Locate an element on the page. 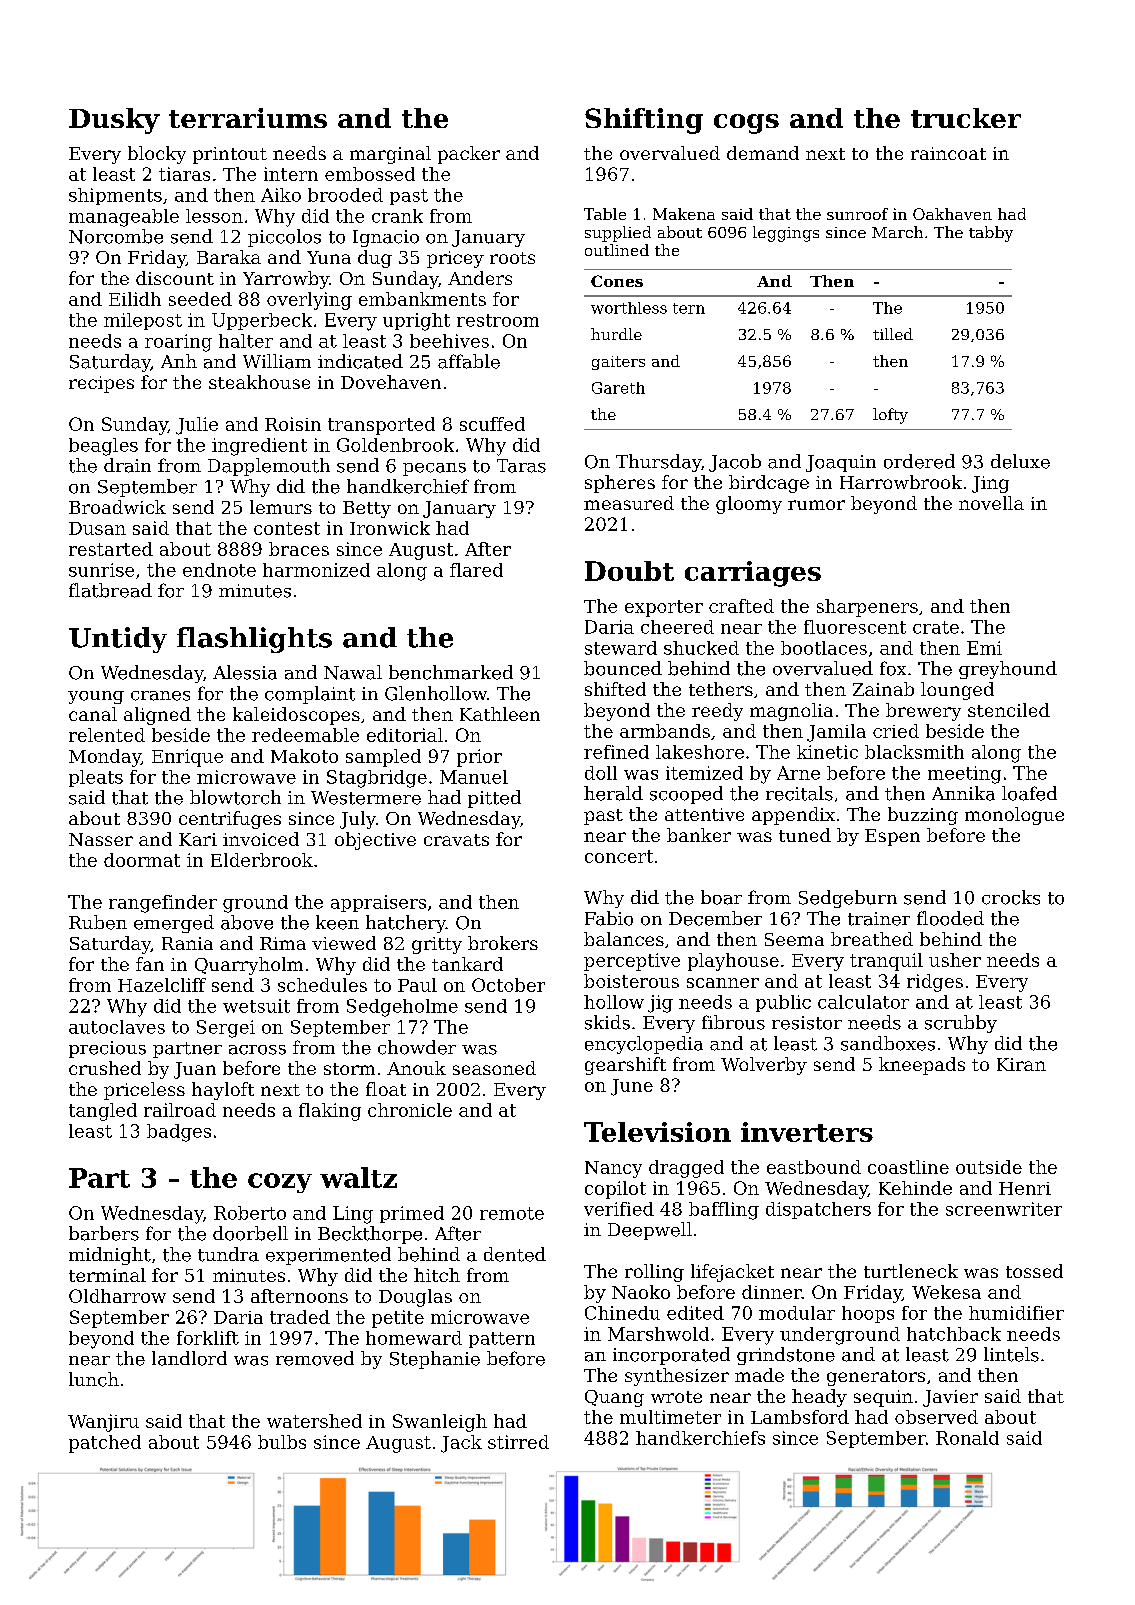  Juan is located at coordinates (195, 1070).
